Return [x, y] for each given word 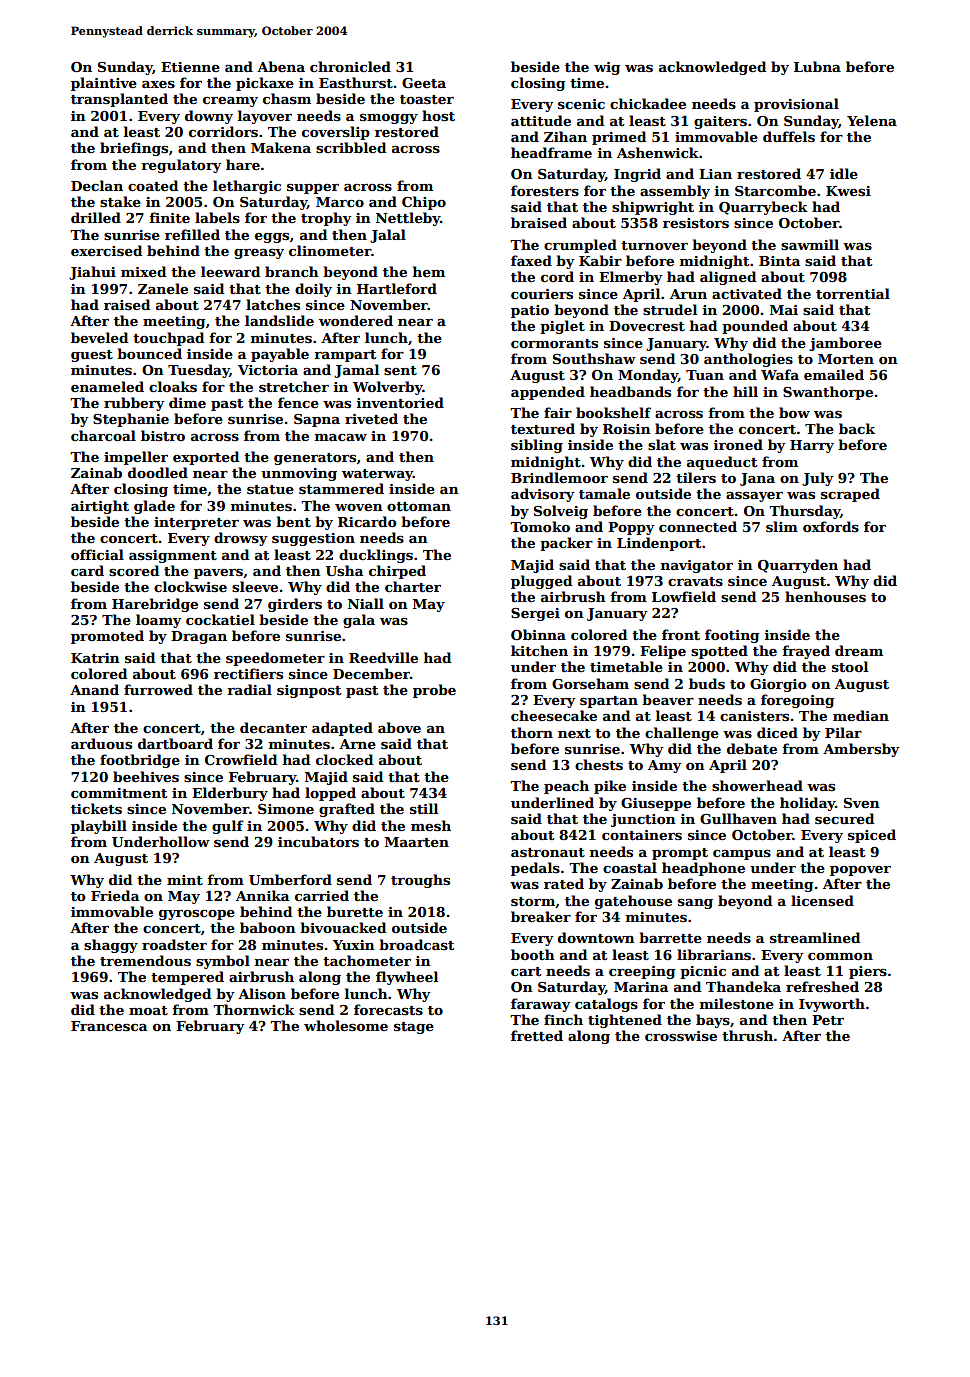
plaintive [104, 84]
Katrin [95, 658]
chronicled [350, 66]
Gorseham [590, 683]
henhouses [825, 596]
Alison [262, 993]
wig [607, 68]
